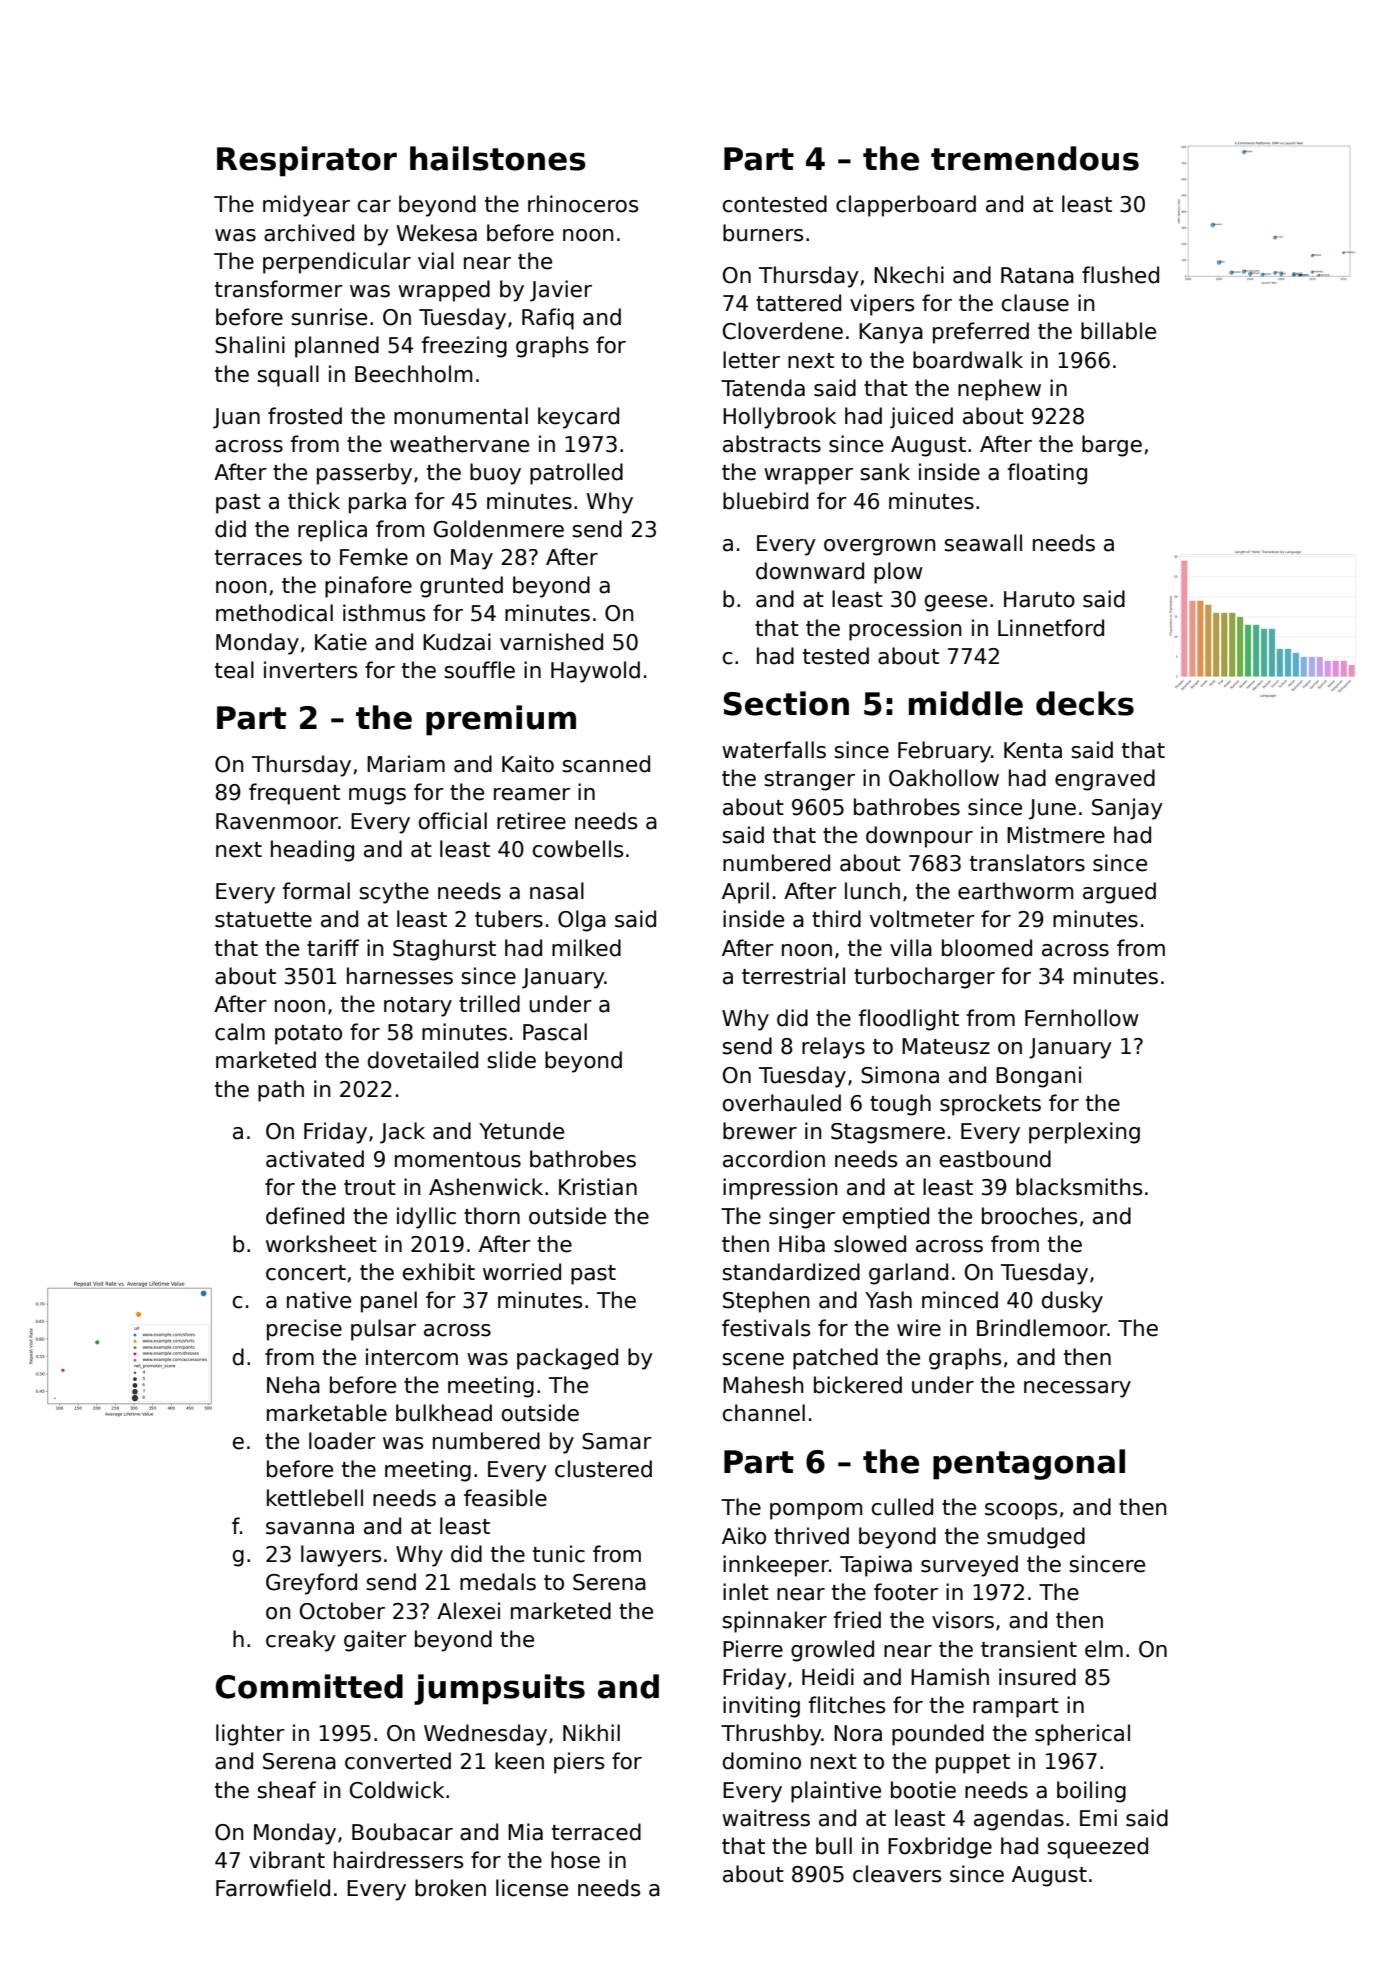 The height and width of the page is (1969, 1386). Describe the element at coordinates (1079, 1187) in the page. I see `blacksmiths` at that location.
